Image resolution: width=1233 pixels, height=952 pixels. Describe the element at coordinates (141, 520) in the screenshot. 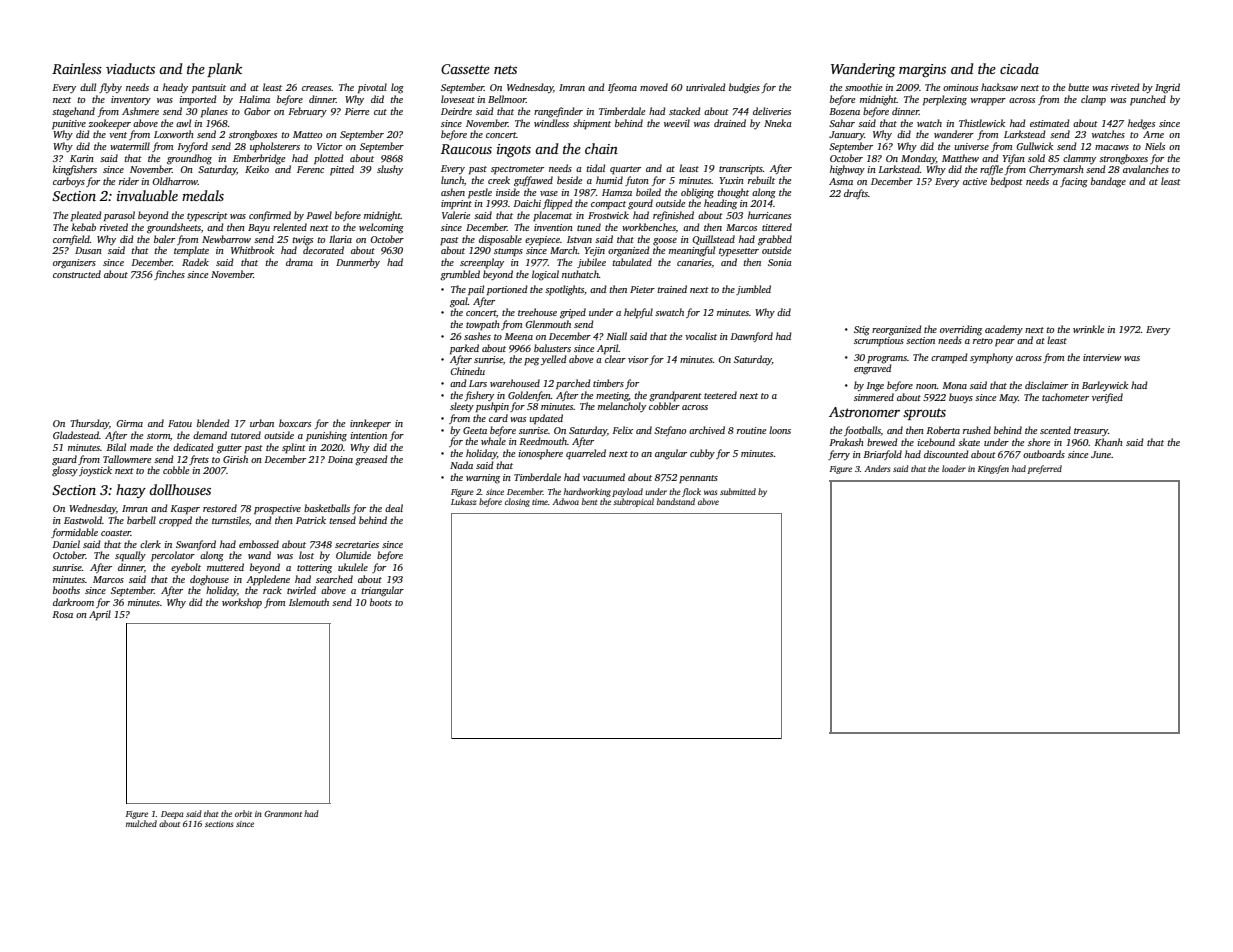

I see `barbell` at that location.
